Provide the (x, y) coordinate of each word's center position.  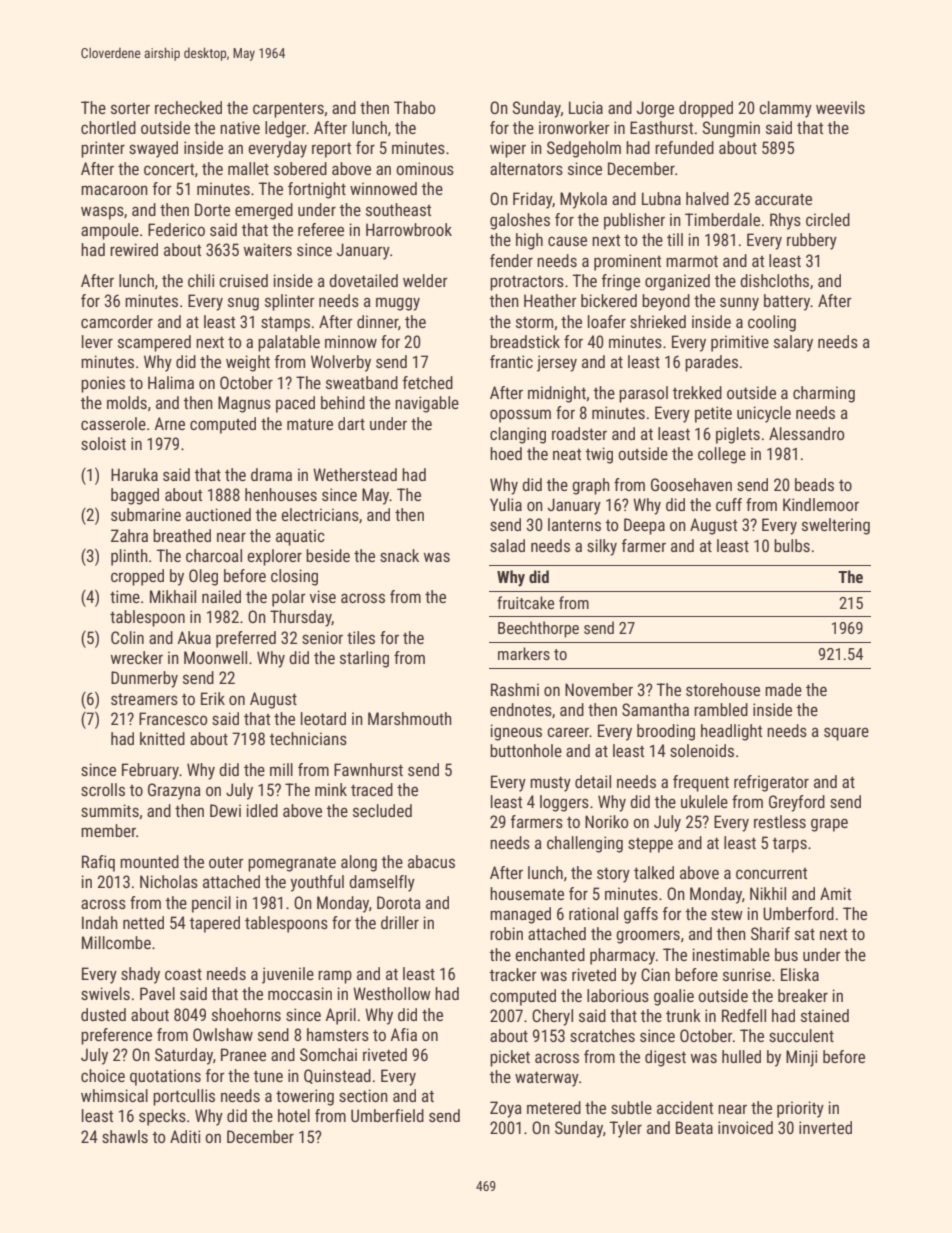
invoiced (745, 1127)
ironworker (574, 127)
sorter (130, 108)
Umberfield (387, 1115)
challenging (585, 844)
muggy (398, 304)
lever (97, 341)
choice (103, 1075)
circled (828, 219)
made (783, 689)
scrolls (103, 789)
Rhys (785, 221)
